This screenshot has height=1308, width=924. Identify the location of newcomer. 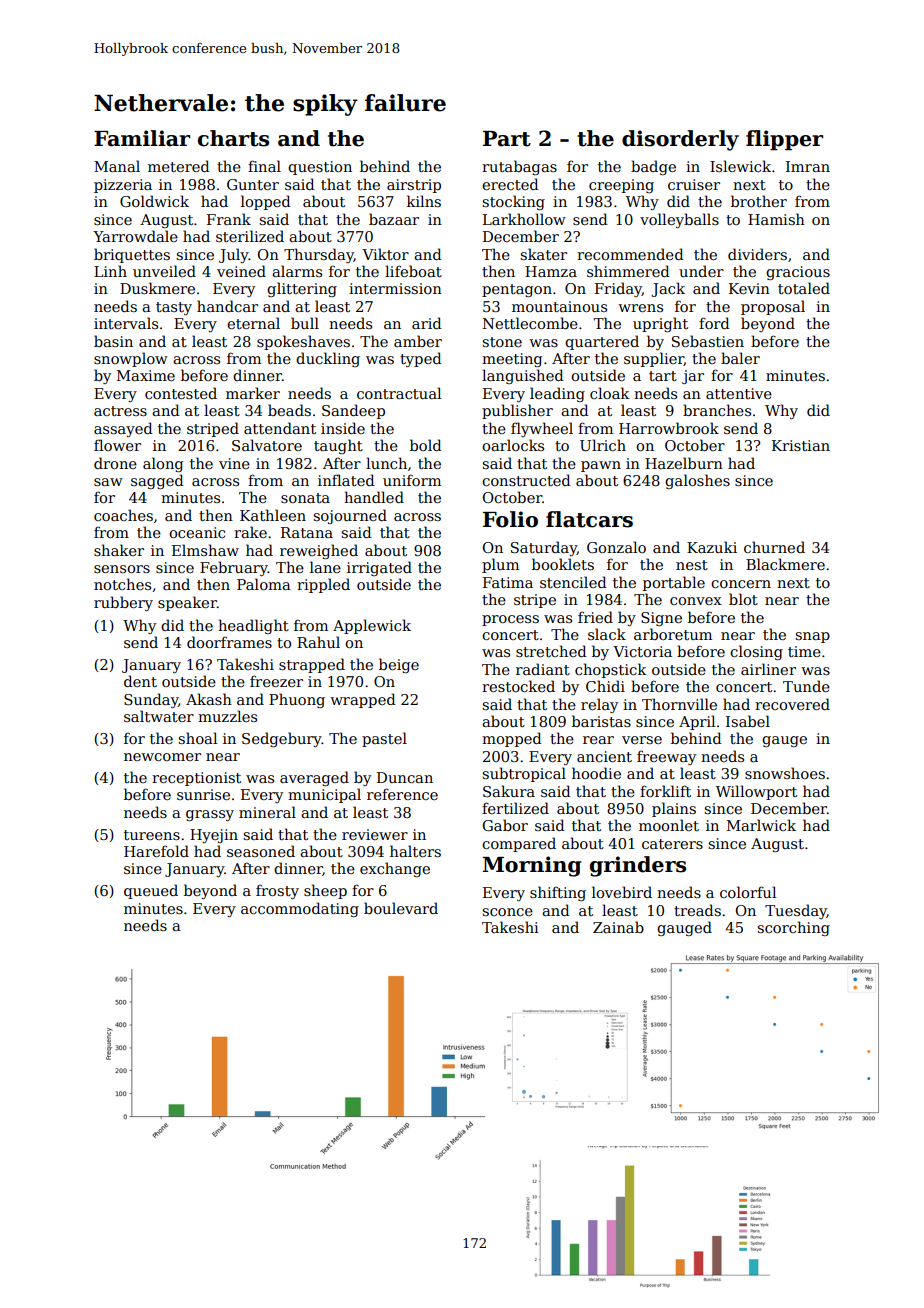
(162, 757).
